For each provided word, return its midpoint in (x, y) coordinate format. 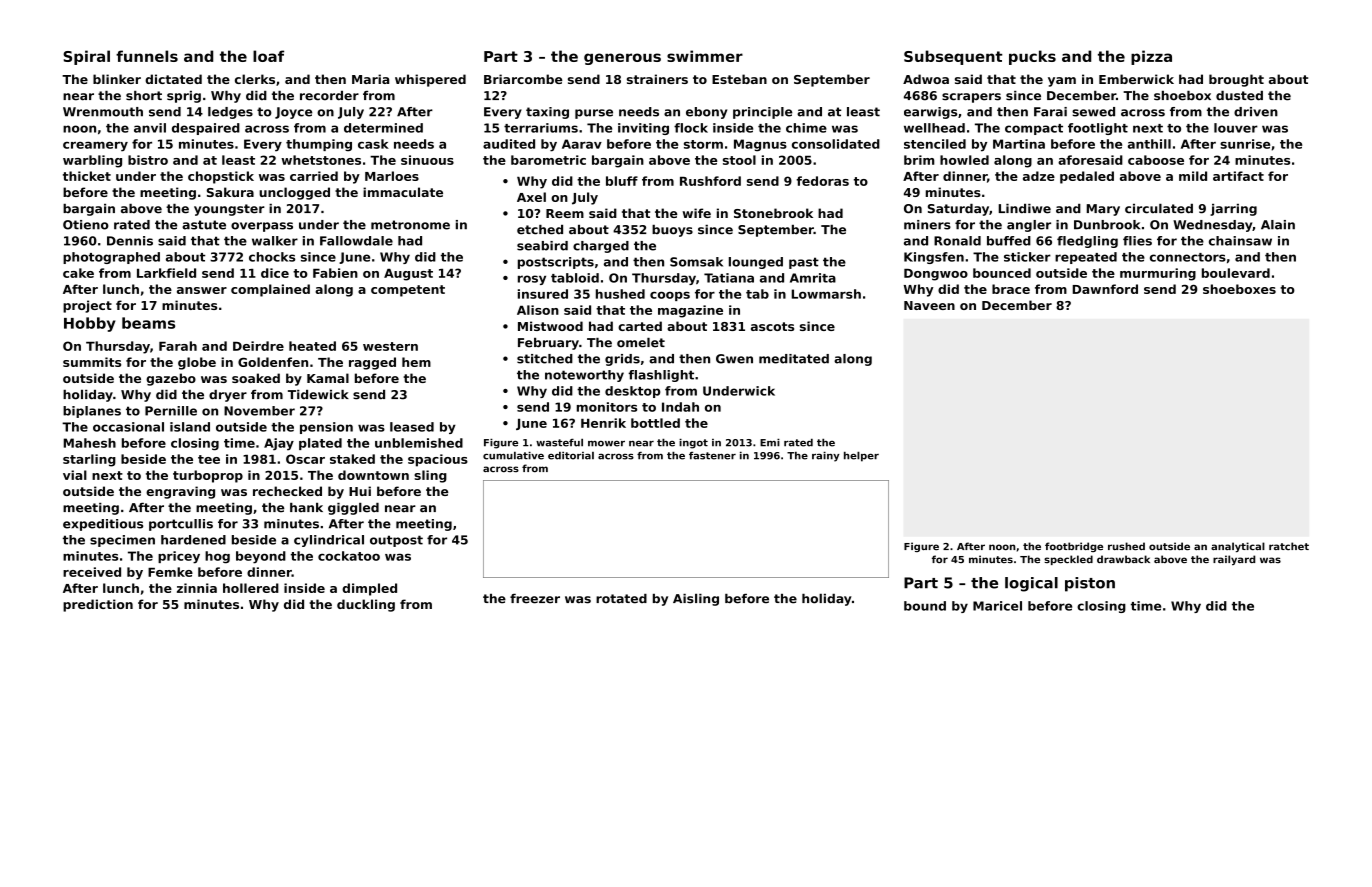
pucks (1032, 57)
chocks (272, 257)
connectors (1188, 257)
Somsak (696, 262)
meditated (794, 359)
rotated (621, 599)
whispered (430, 80)
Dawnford (1105, 289)
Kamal (328, 378)
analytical (1238, 547)
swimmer (705, 56)
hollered (251, 588)
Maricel (997, 606)
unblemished (419, 443)
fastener (712, 456)
